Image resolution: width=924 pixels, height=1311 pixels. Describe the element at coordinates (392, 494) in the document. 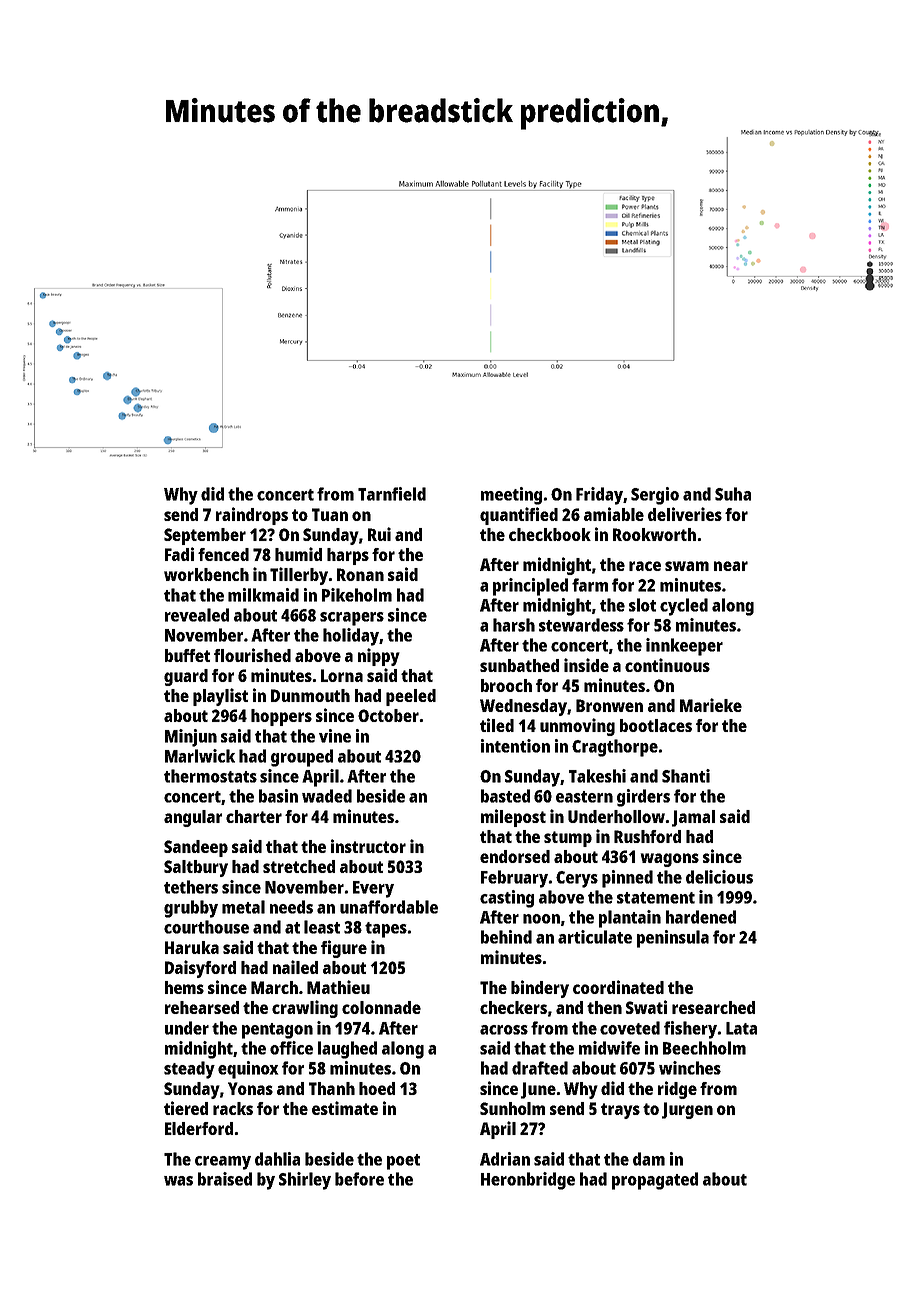

I see `Tarnfield` at that location.
